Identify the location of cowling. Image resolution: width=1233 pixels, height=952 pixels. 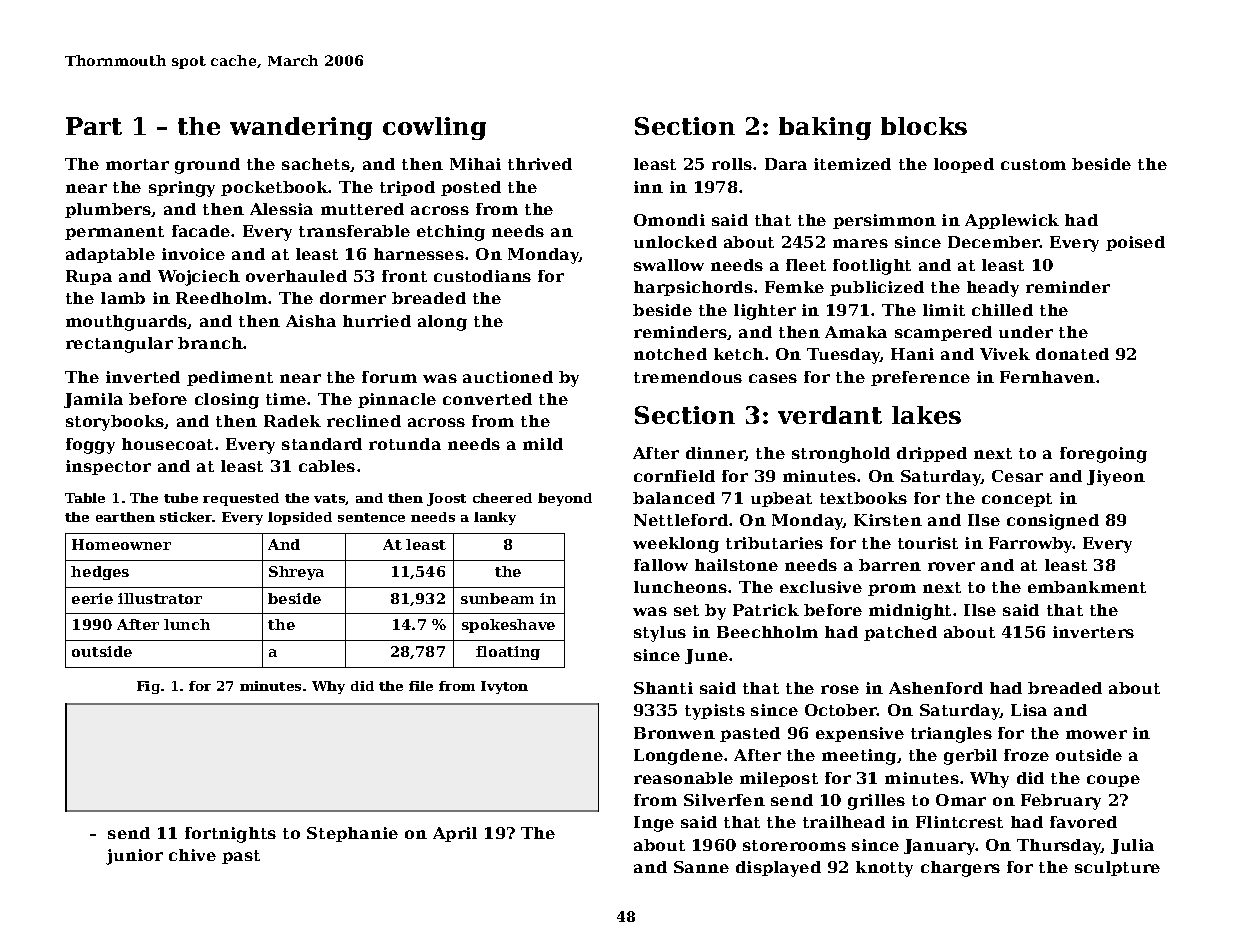
(434, 128).
